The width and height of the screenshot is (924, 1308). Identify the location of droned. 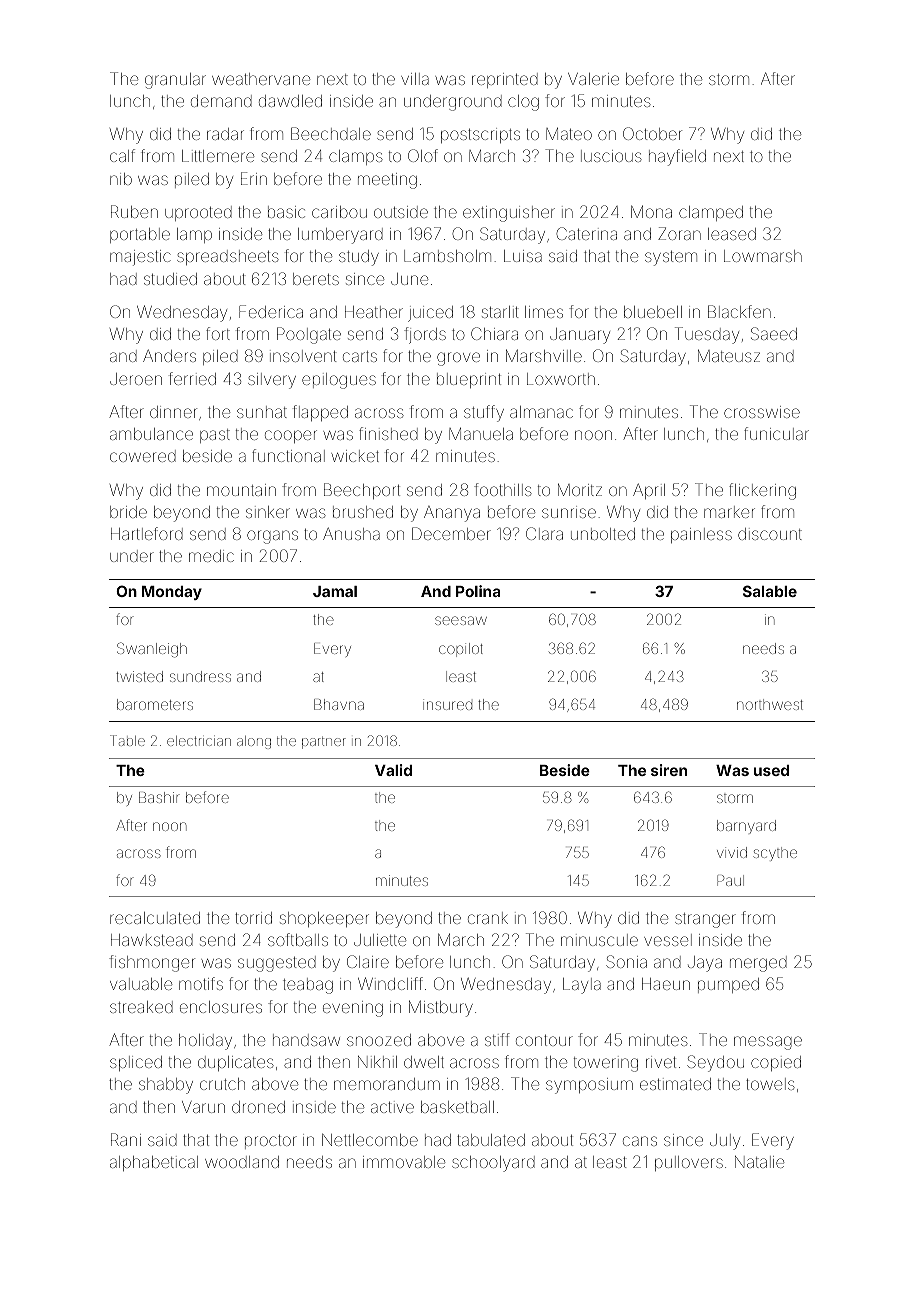
(258, 1107).
